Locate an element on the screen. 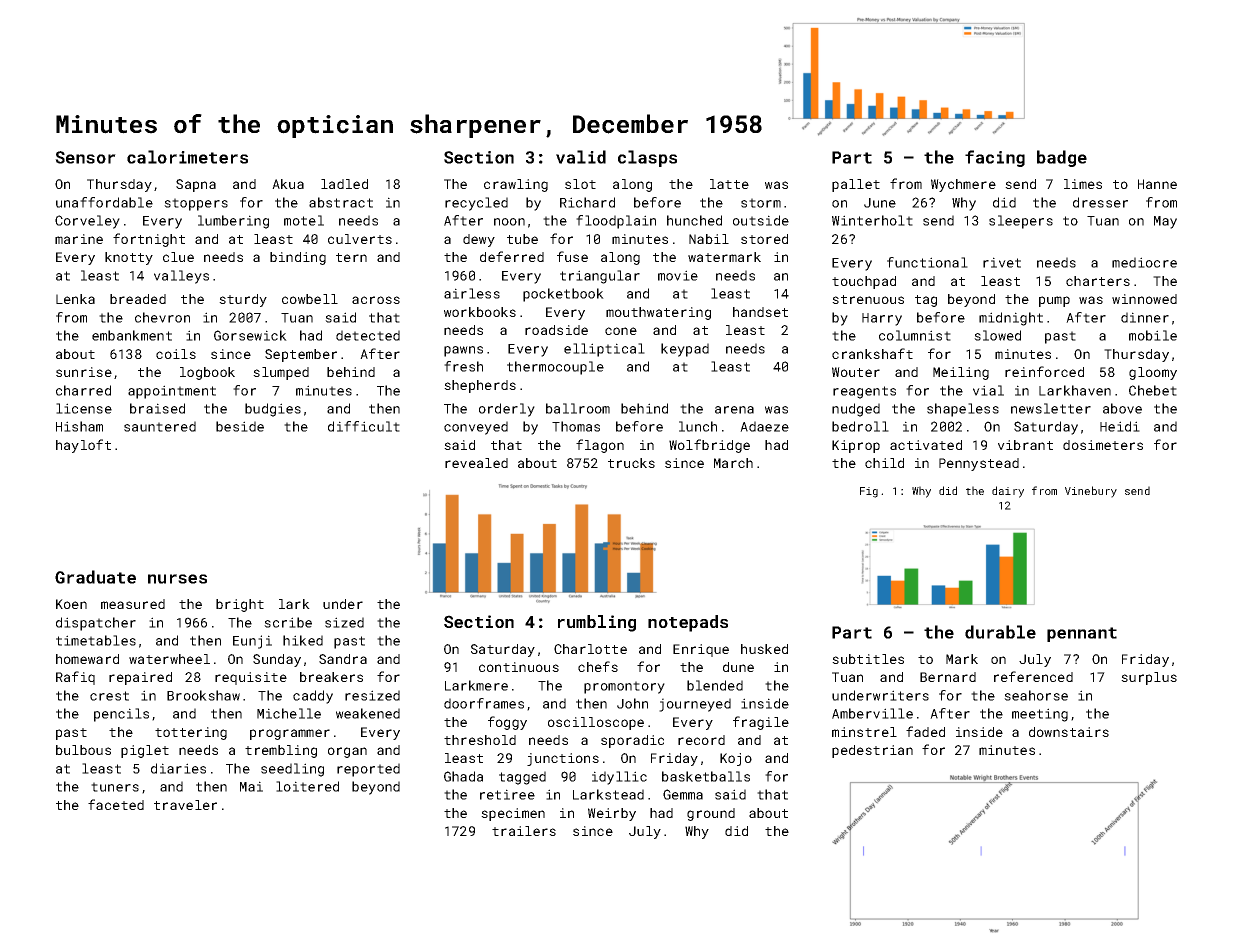 The width and height of the screenshot is (1233, 952). Graduate is located at coordinates (95, 577).
